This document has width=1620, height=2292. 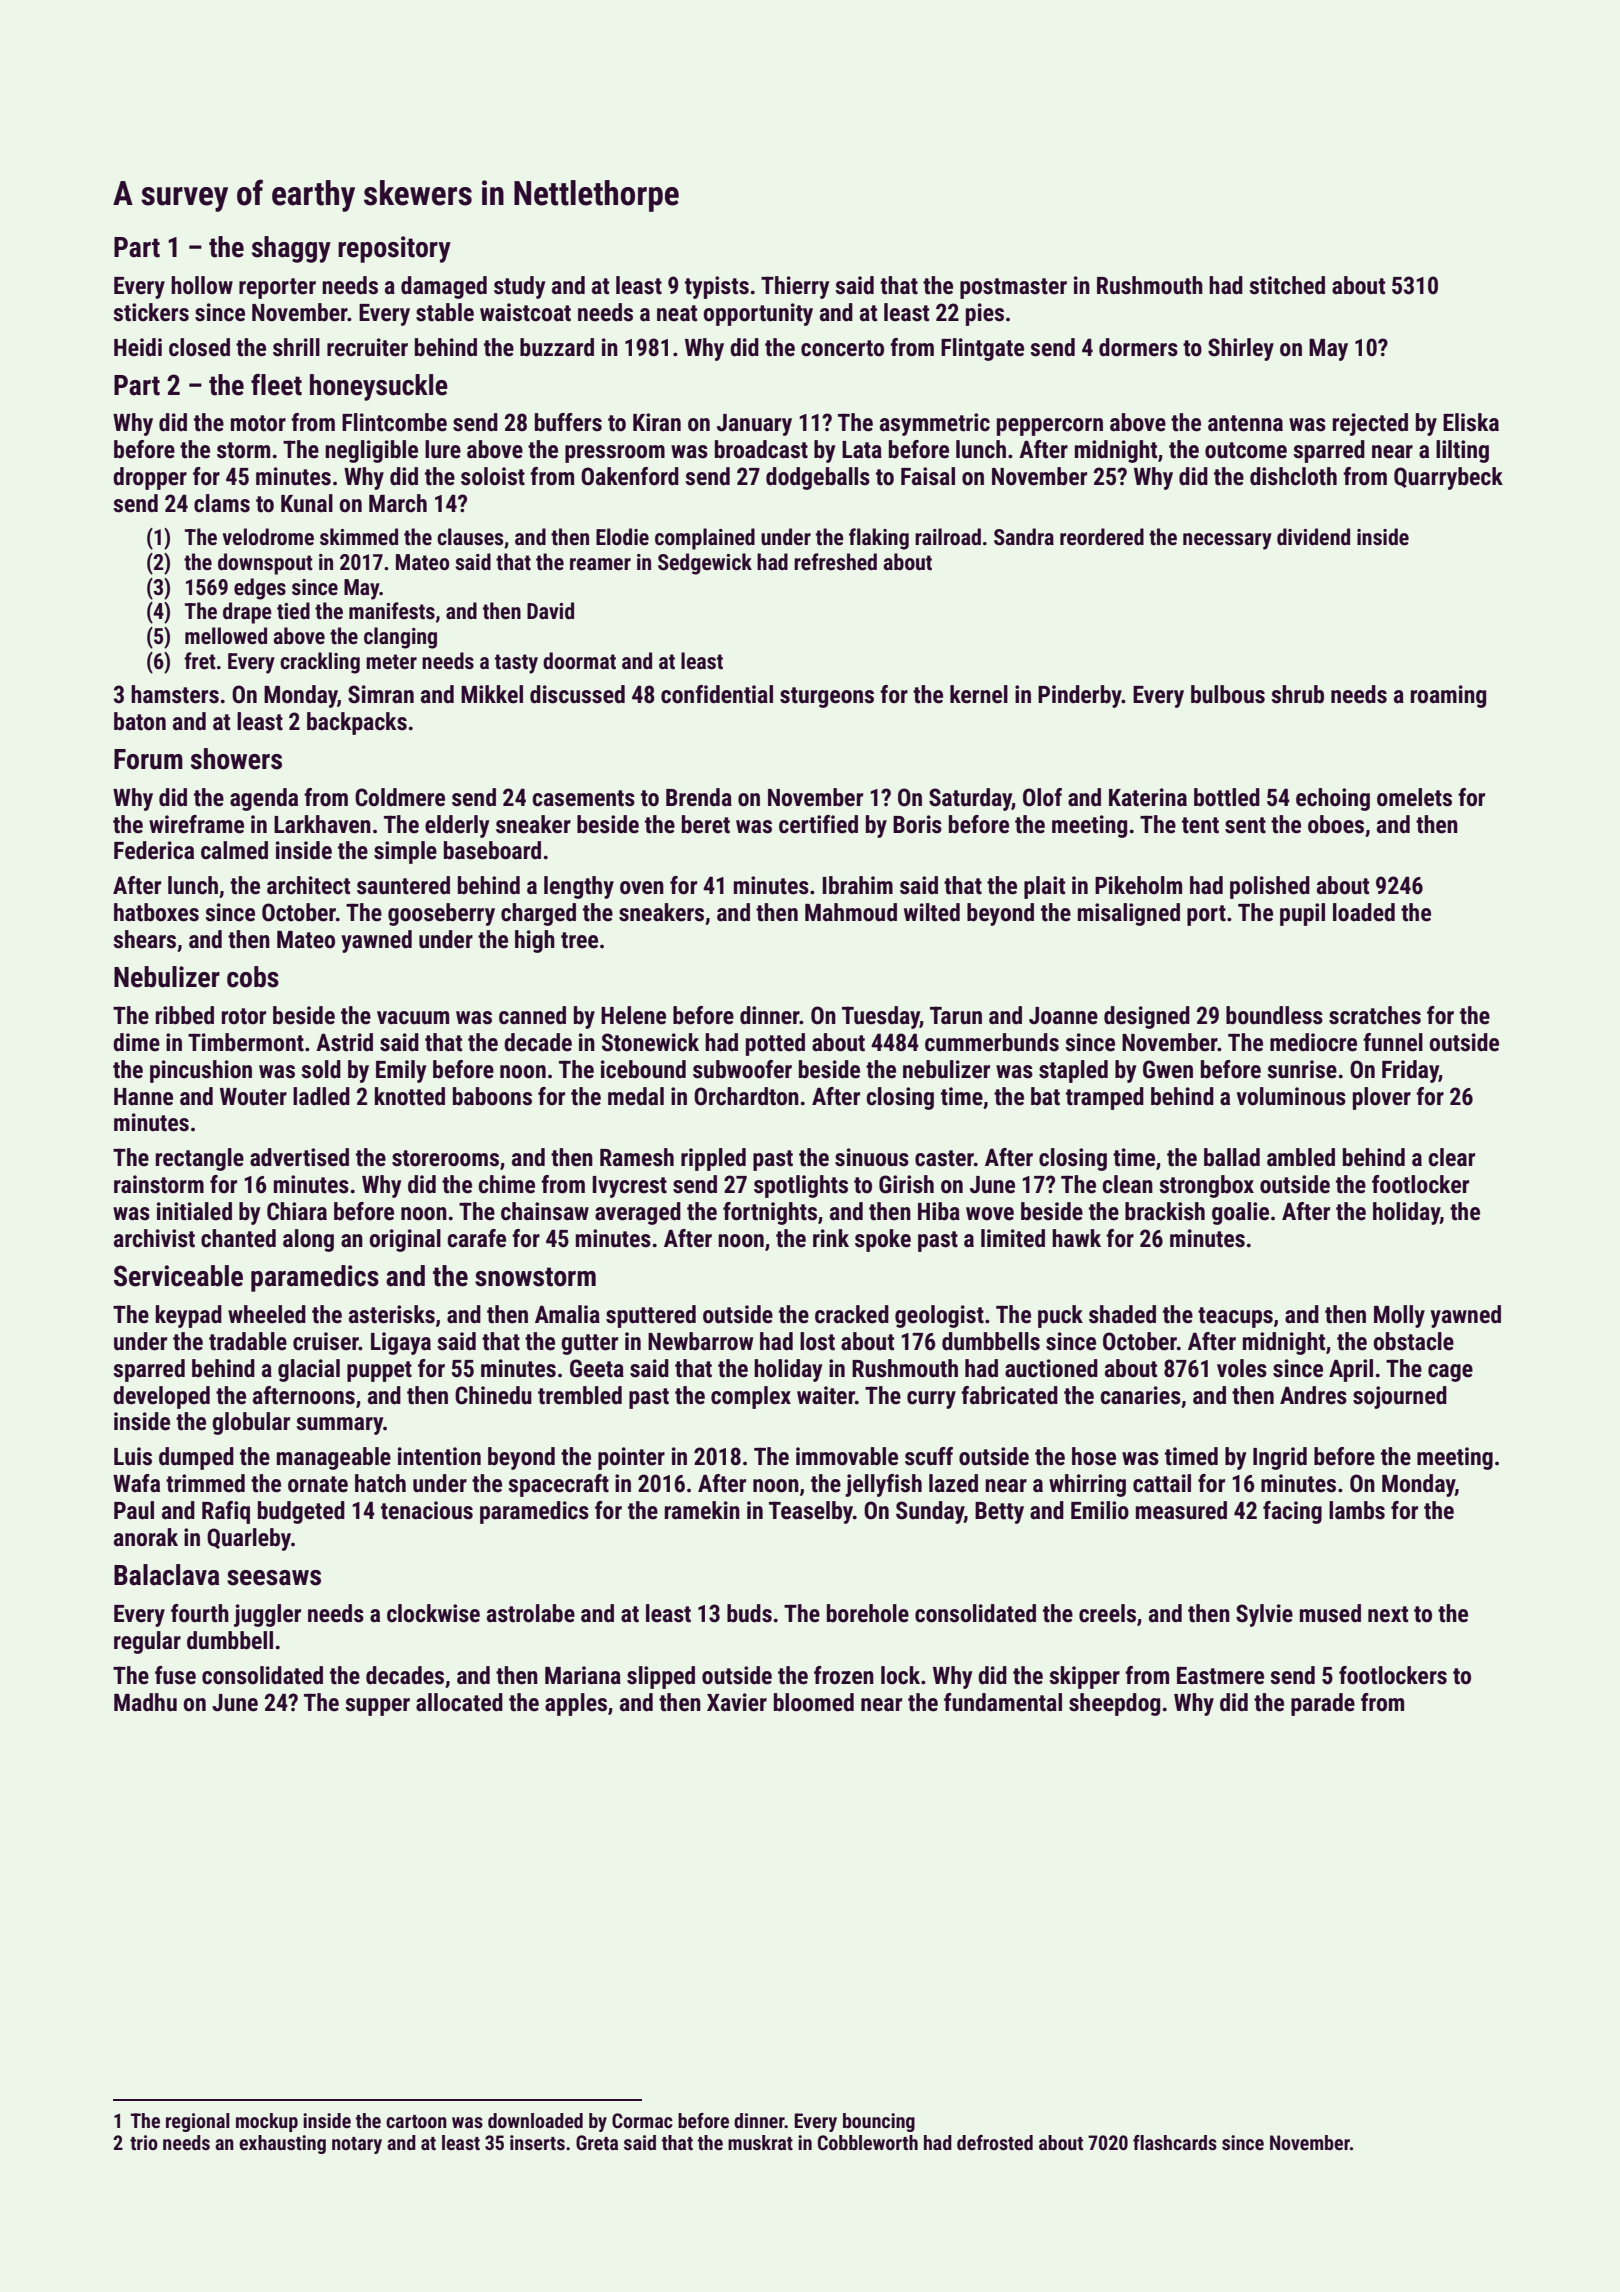 I want to click on shaggy, so click(x=291, y=249).
